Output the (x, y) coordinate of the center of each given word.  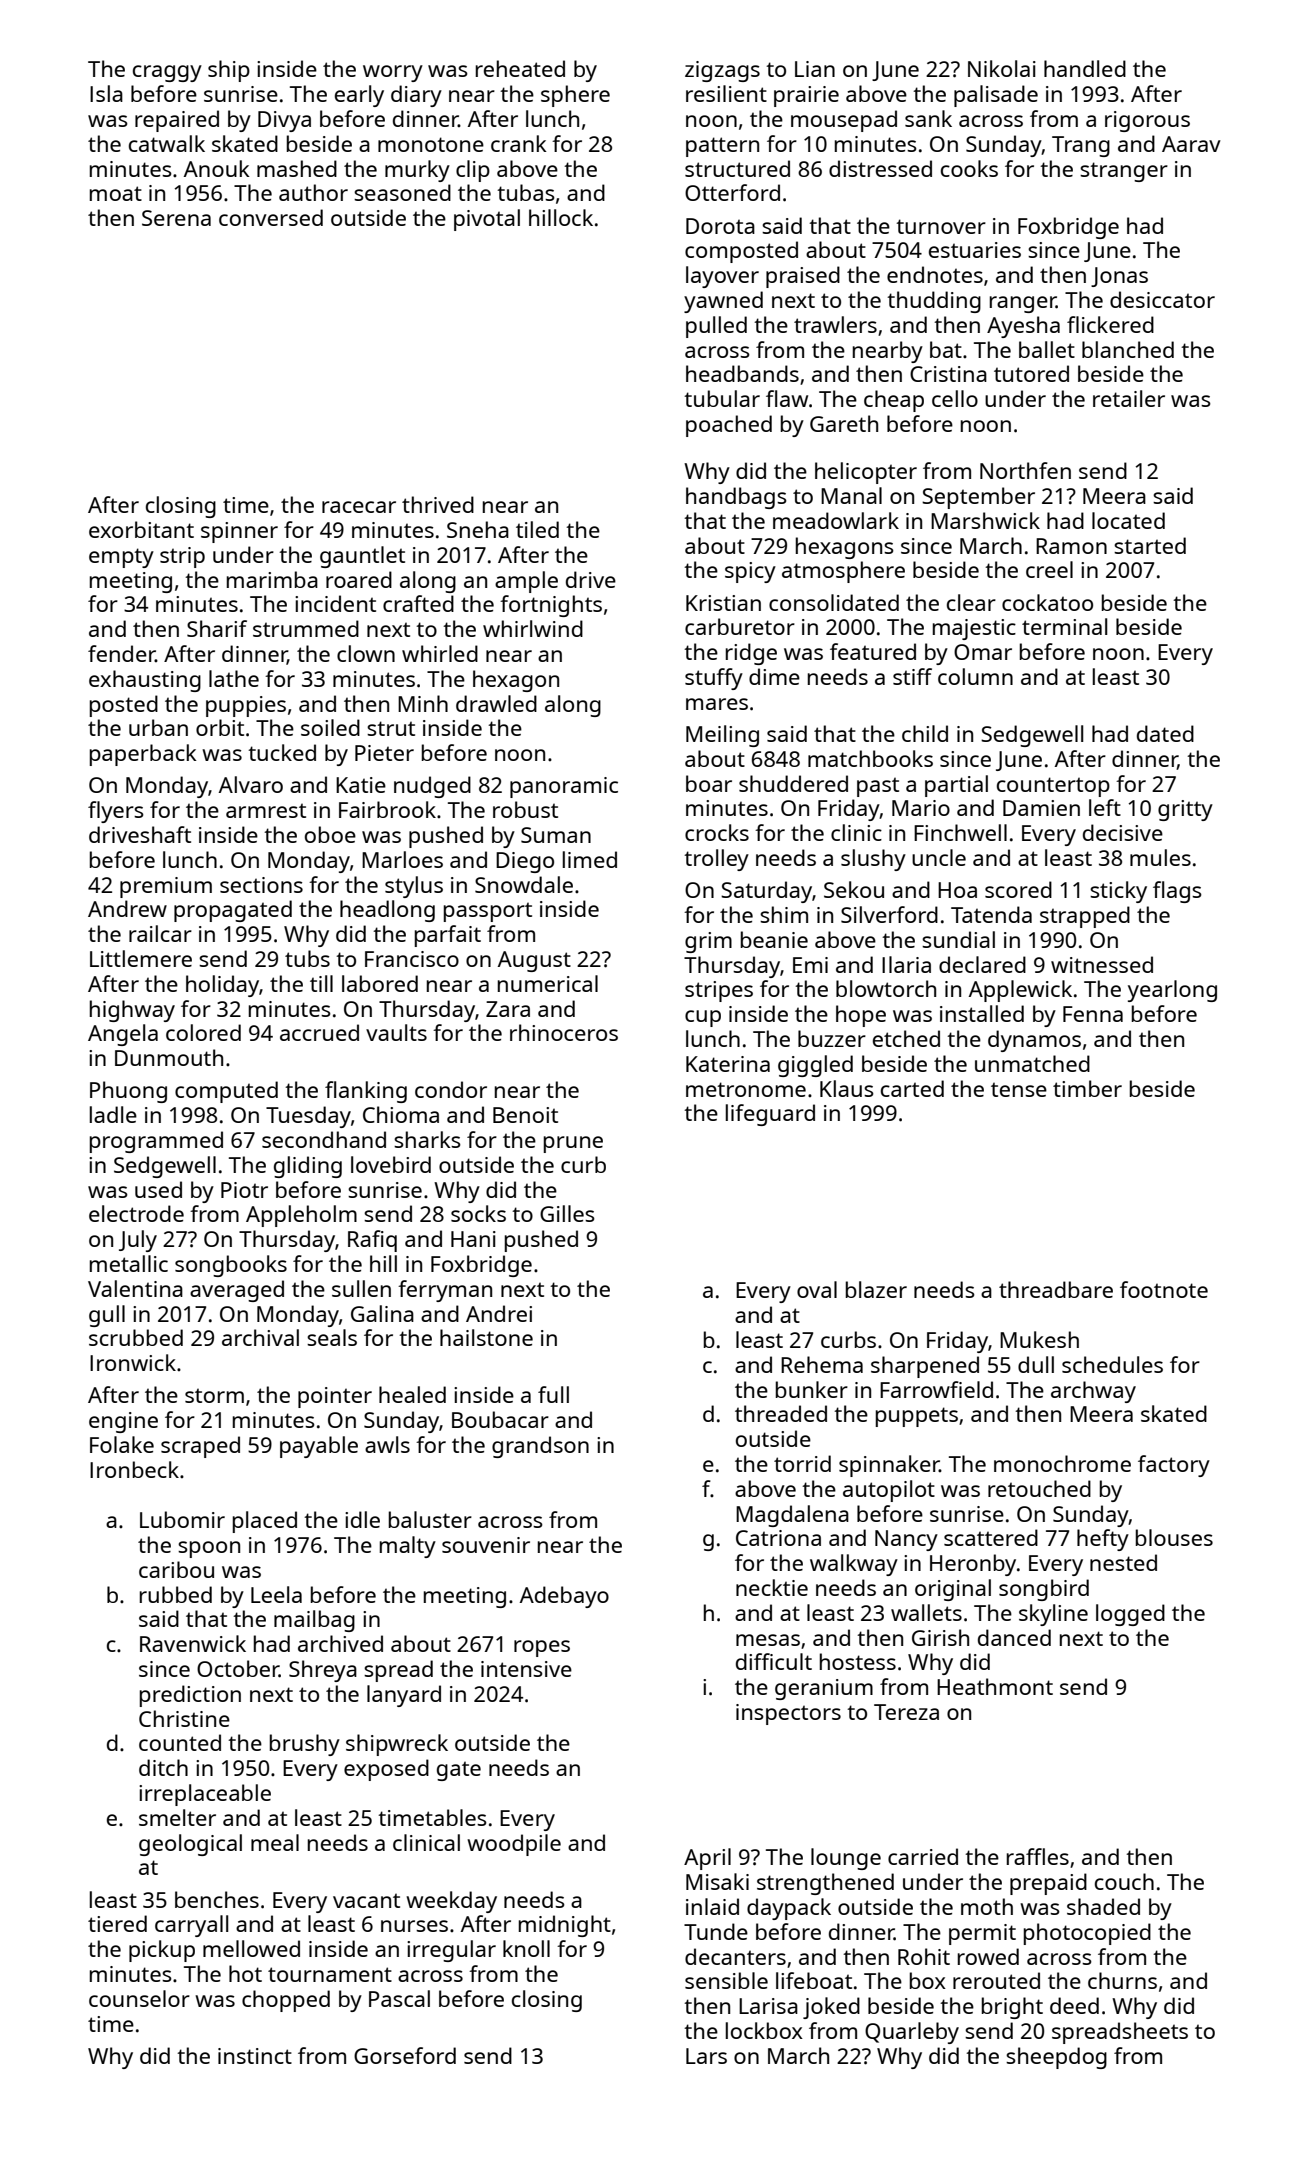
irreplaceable (205, 1795)
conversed (271, 217)
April (707, 1859)
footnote (1164, 1289)
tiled (537, 529)
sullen (361, 1288)
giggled (815, 1066)
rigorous (1147, 121)
